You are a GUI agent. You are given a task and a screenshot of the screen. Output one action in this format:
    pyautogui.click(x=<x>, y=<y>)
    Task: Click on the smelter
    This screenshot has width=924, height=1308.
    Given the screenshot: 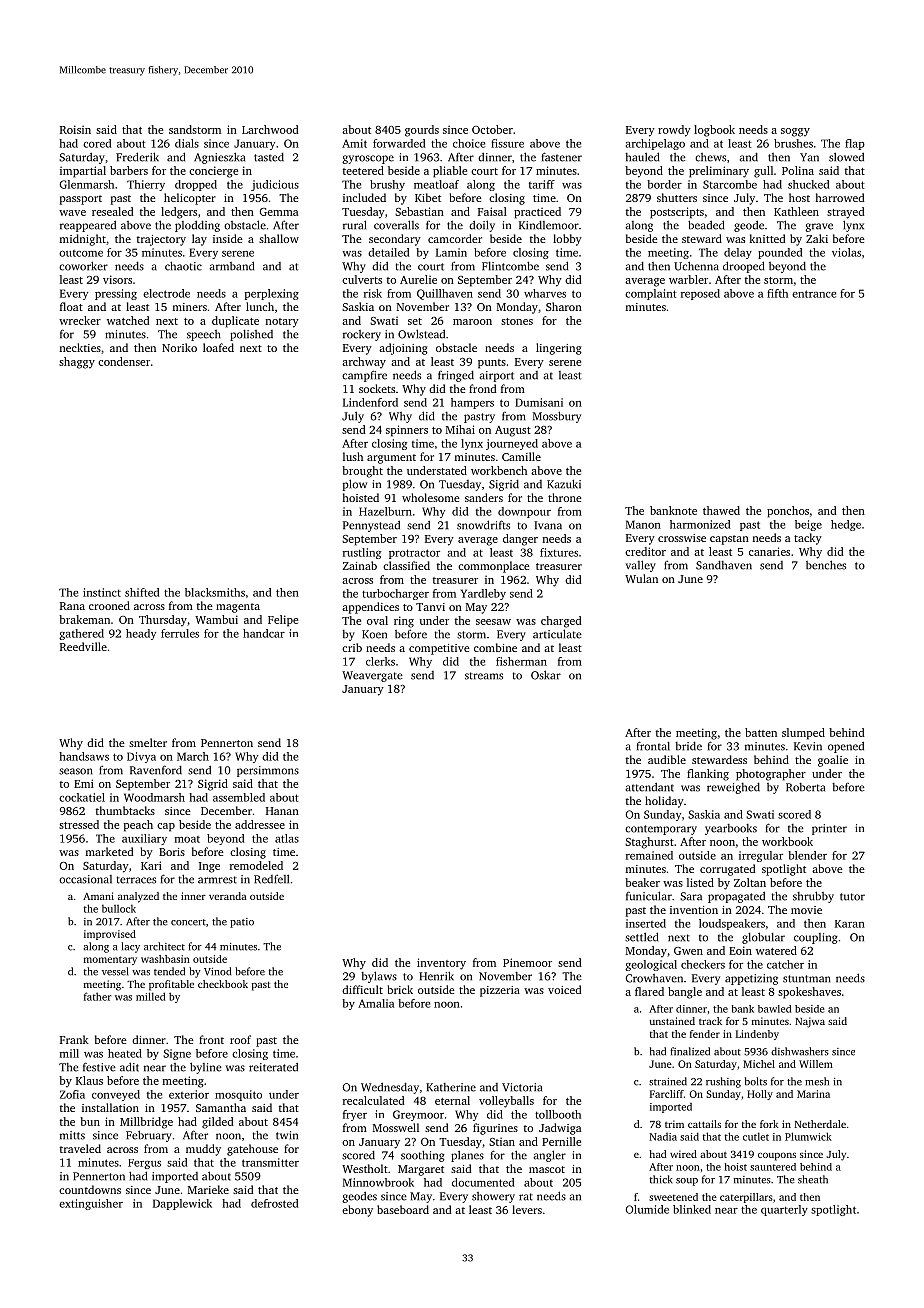 What is the action you would take?
    pyautogui.click(x=148, y=742)
